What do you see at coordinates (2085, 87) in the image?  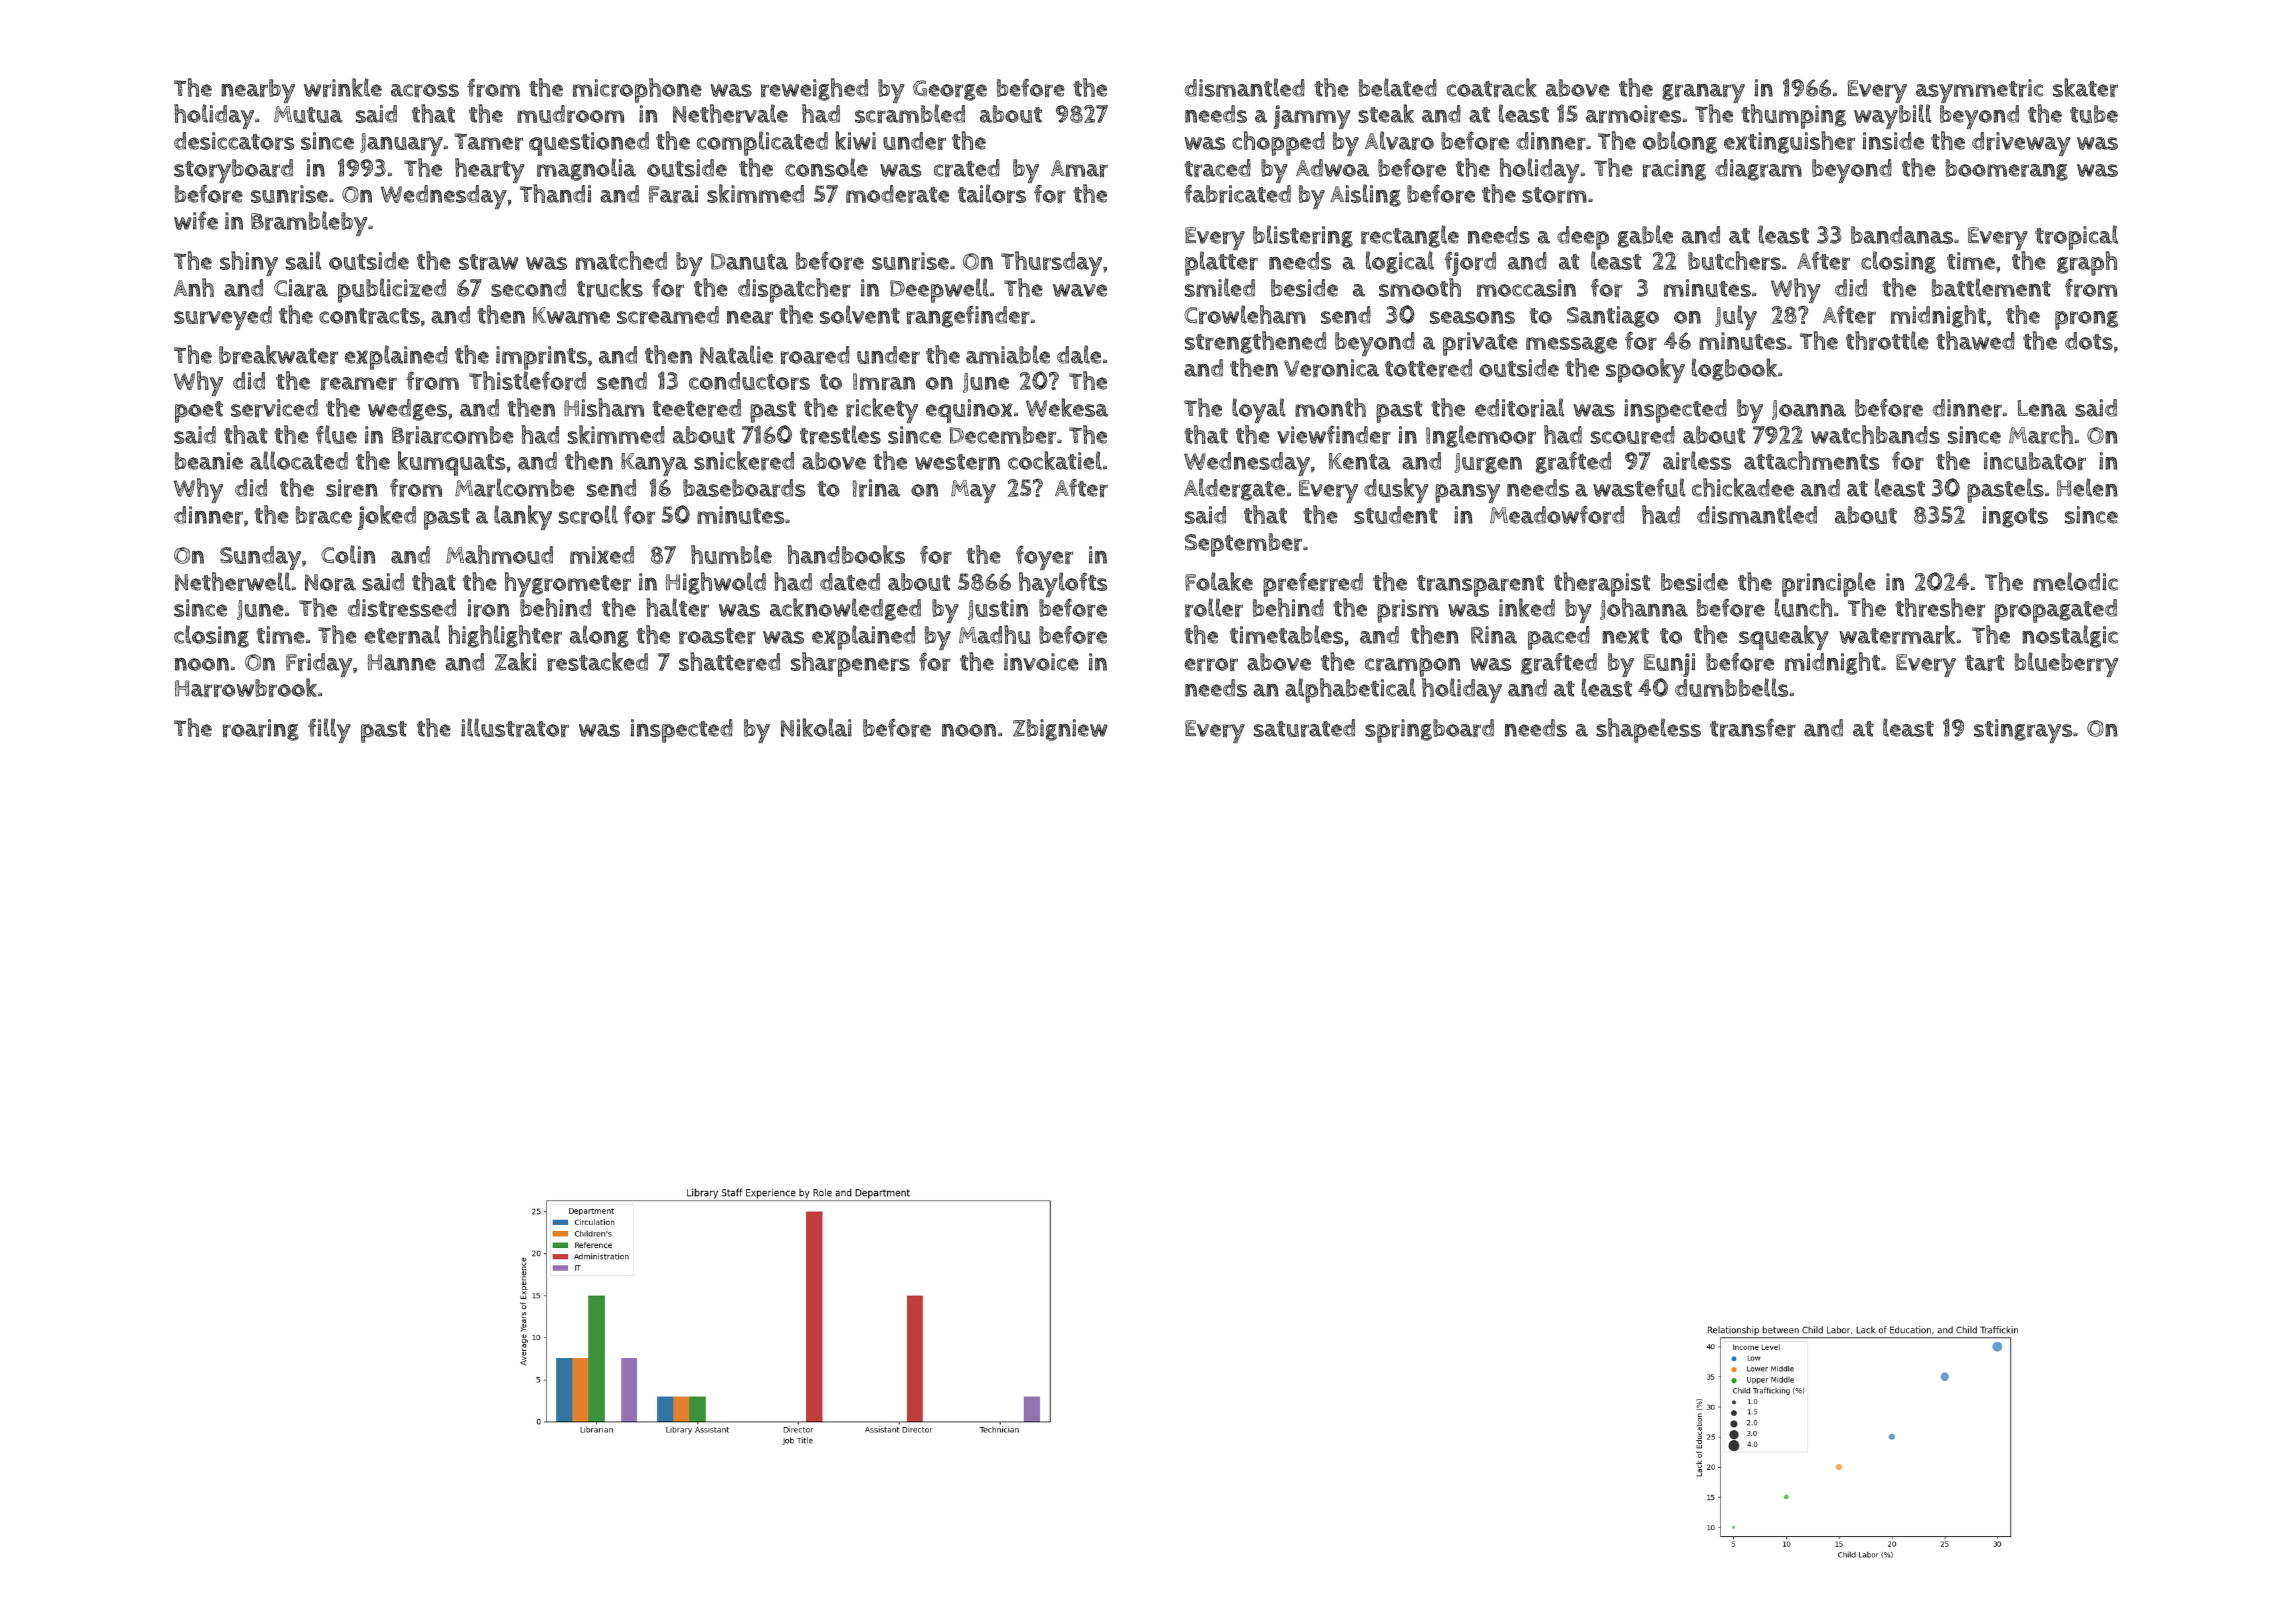 I see `skater` at bounding box center [2085, 87].
